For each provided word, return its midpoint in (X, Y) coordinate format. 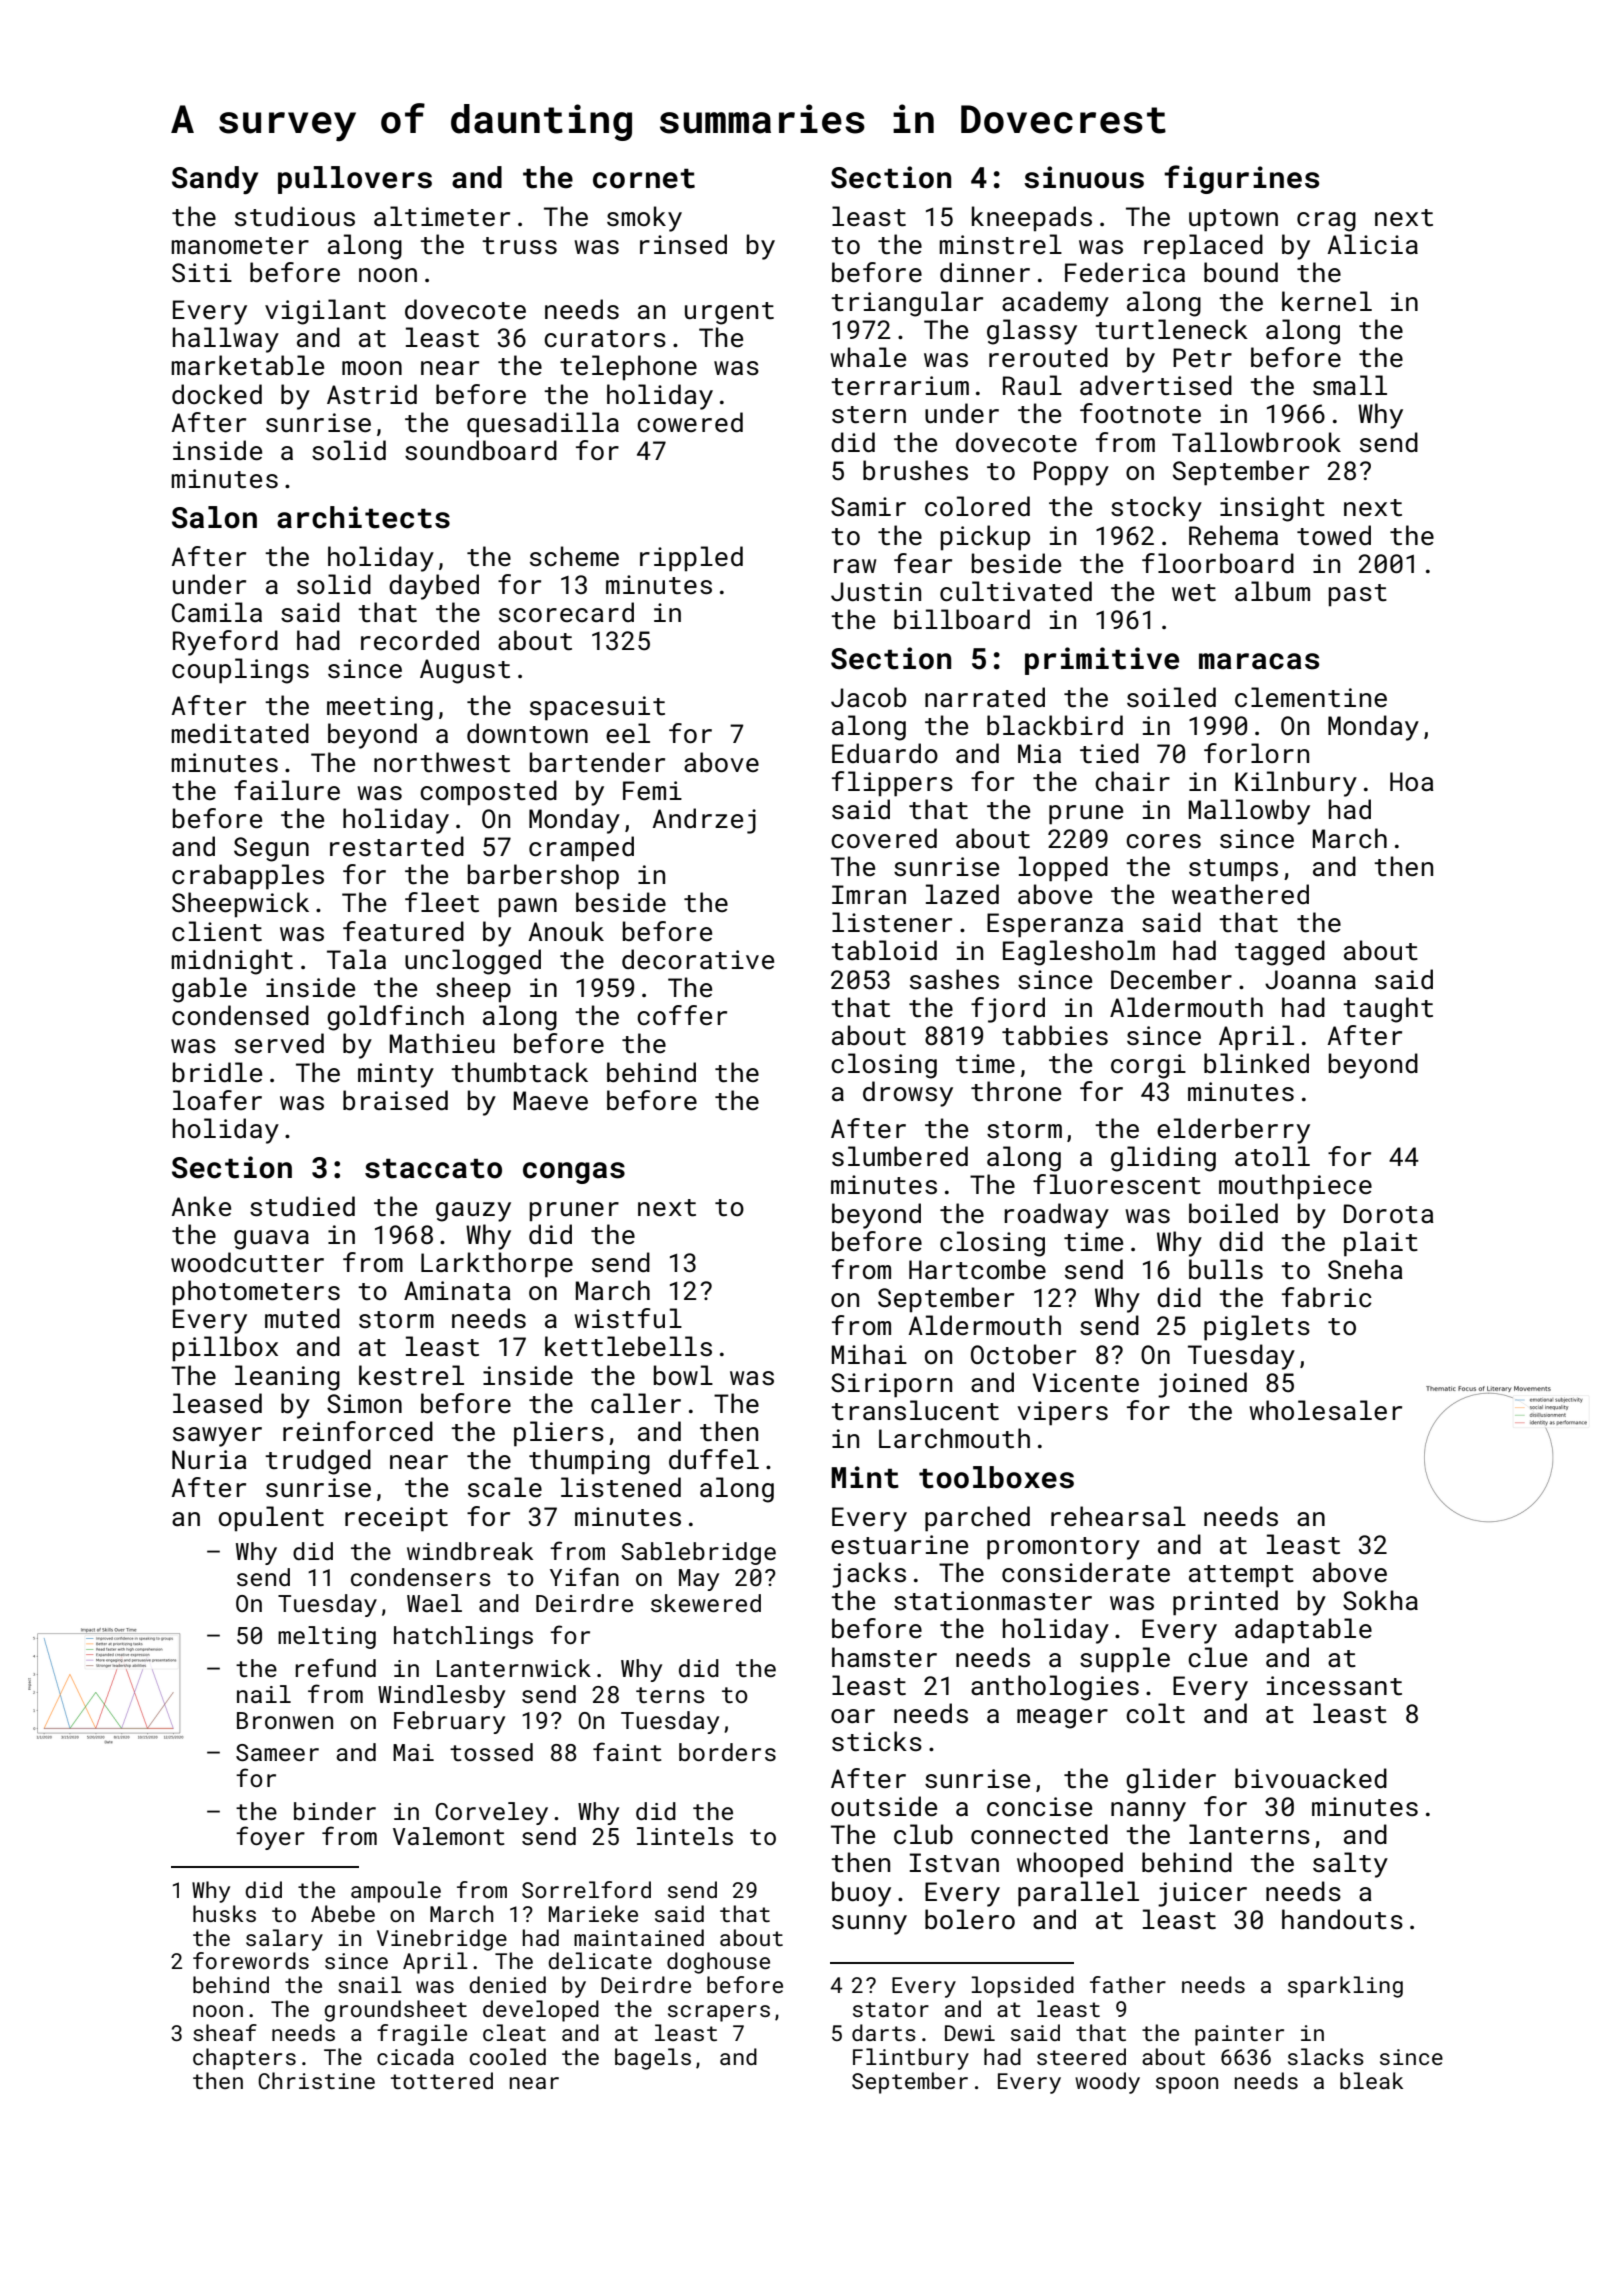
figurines (1241, 179)
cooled (508, 2056)
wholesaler (1325, 1410)
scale (505, 1487)
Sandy (215, 180)
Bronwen (285, 1720)
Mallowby (1249, 812)
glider (1171, 1781)
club (923, 1834)
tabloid (884, 950)
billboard (962, 619)
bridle (217, 1072)
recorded (420, 640)
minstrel (1000, 244)
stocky (1156, 509)
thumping (589, 1462)
